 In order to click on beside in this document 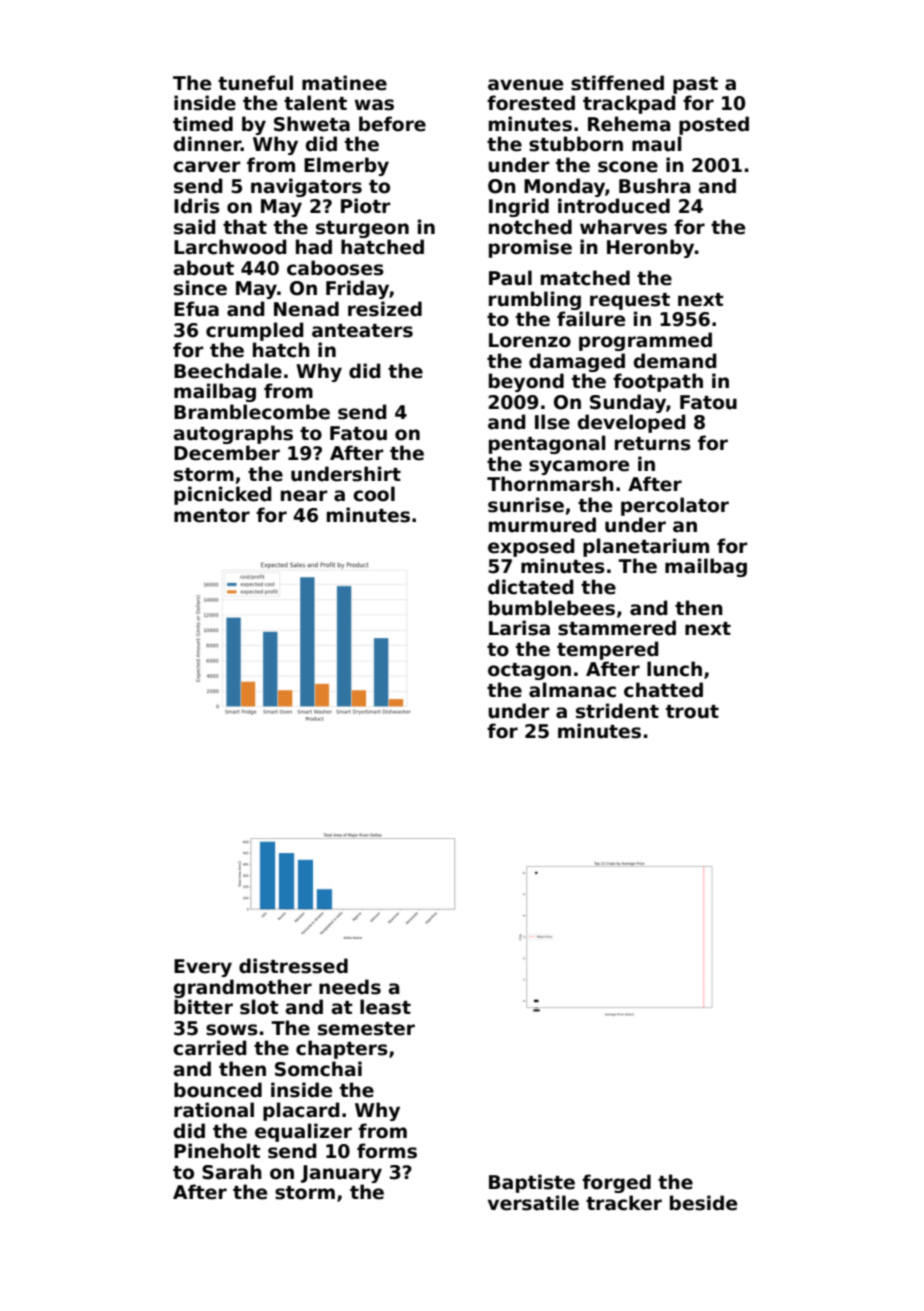, I will do `click(703, 1203)`.
